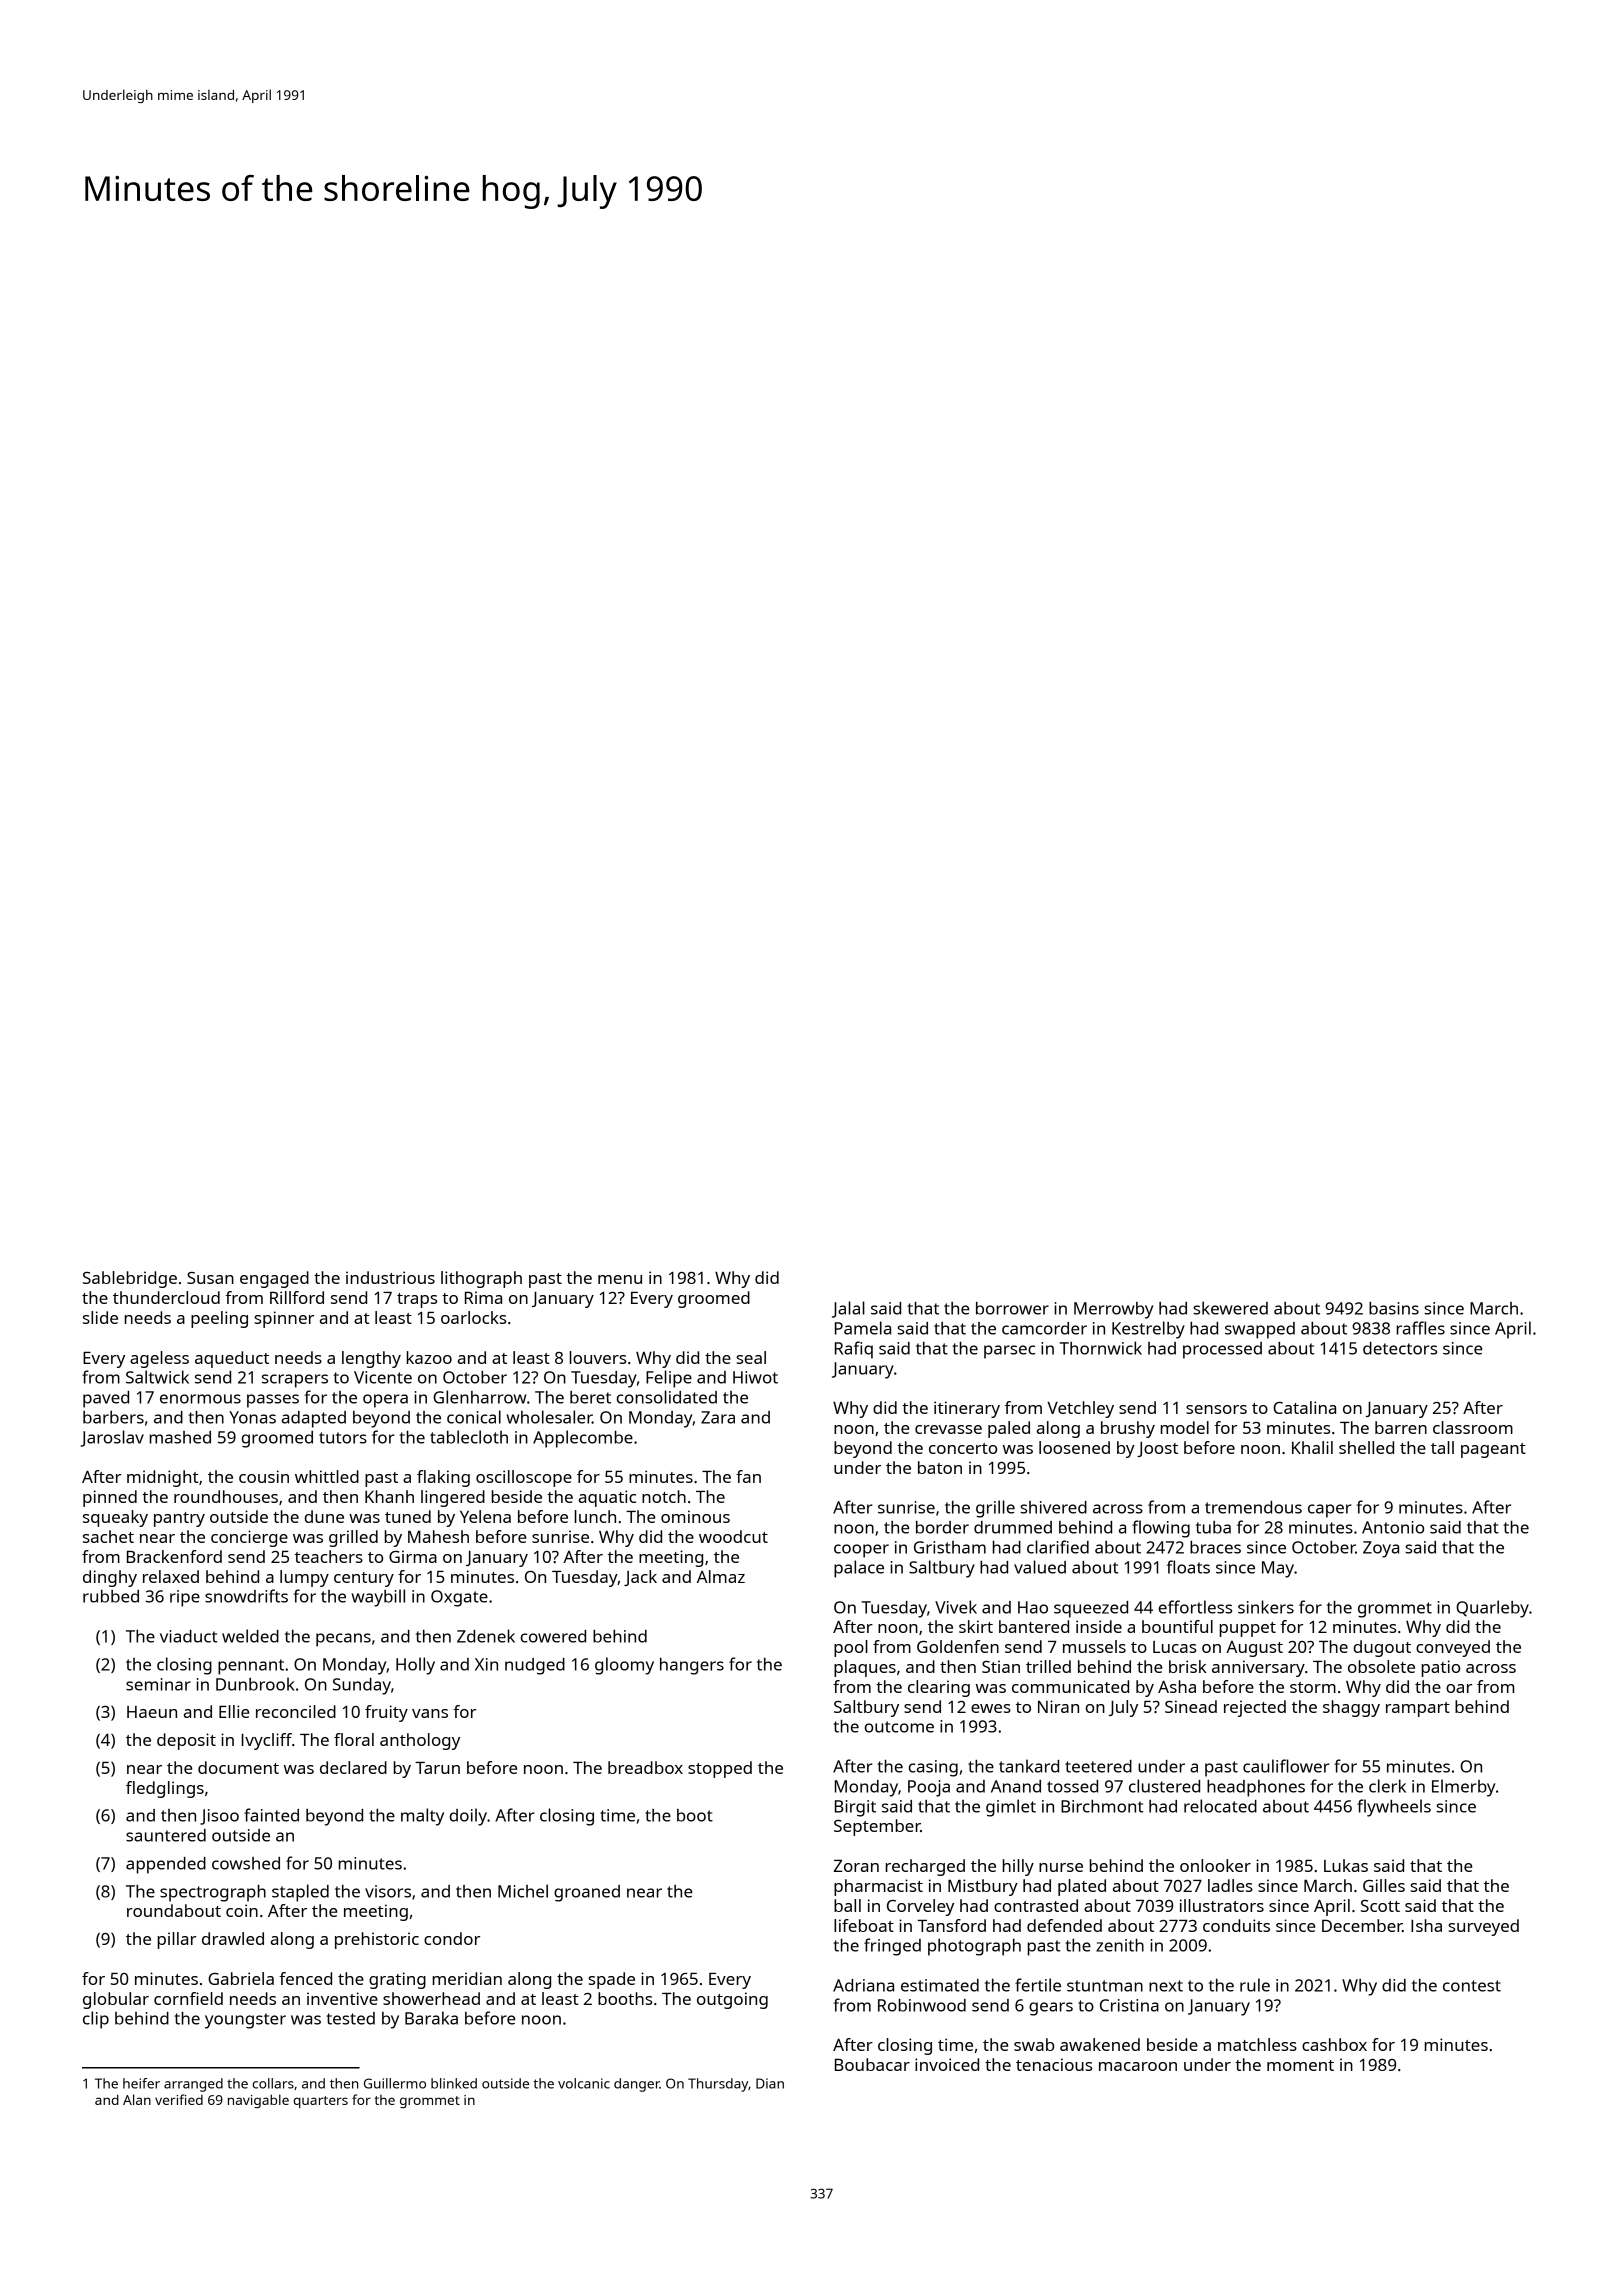  I want to click on basins, so click(1394, 1308).
